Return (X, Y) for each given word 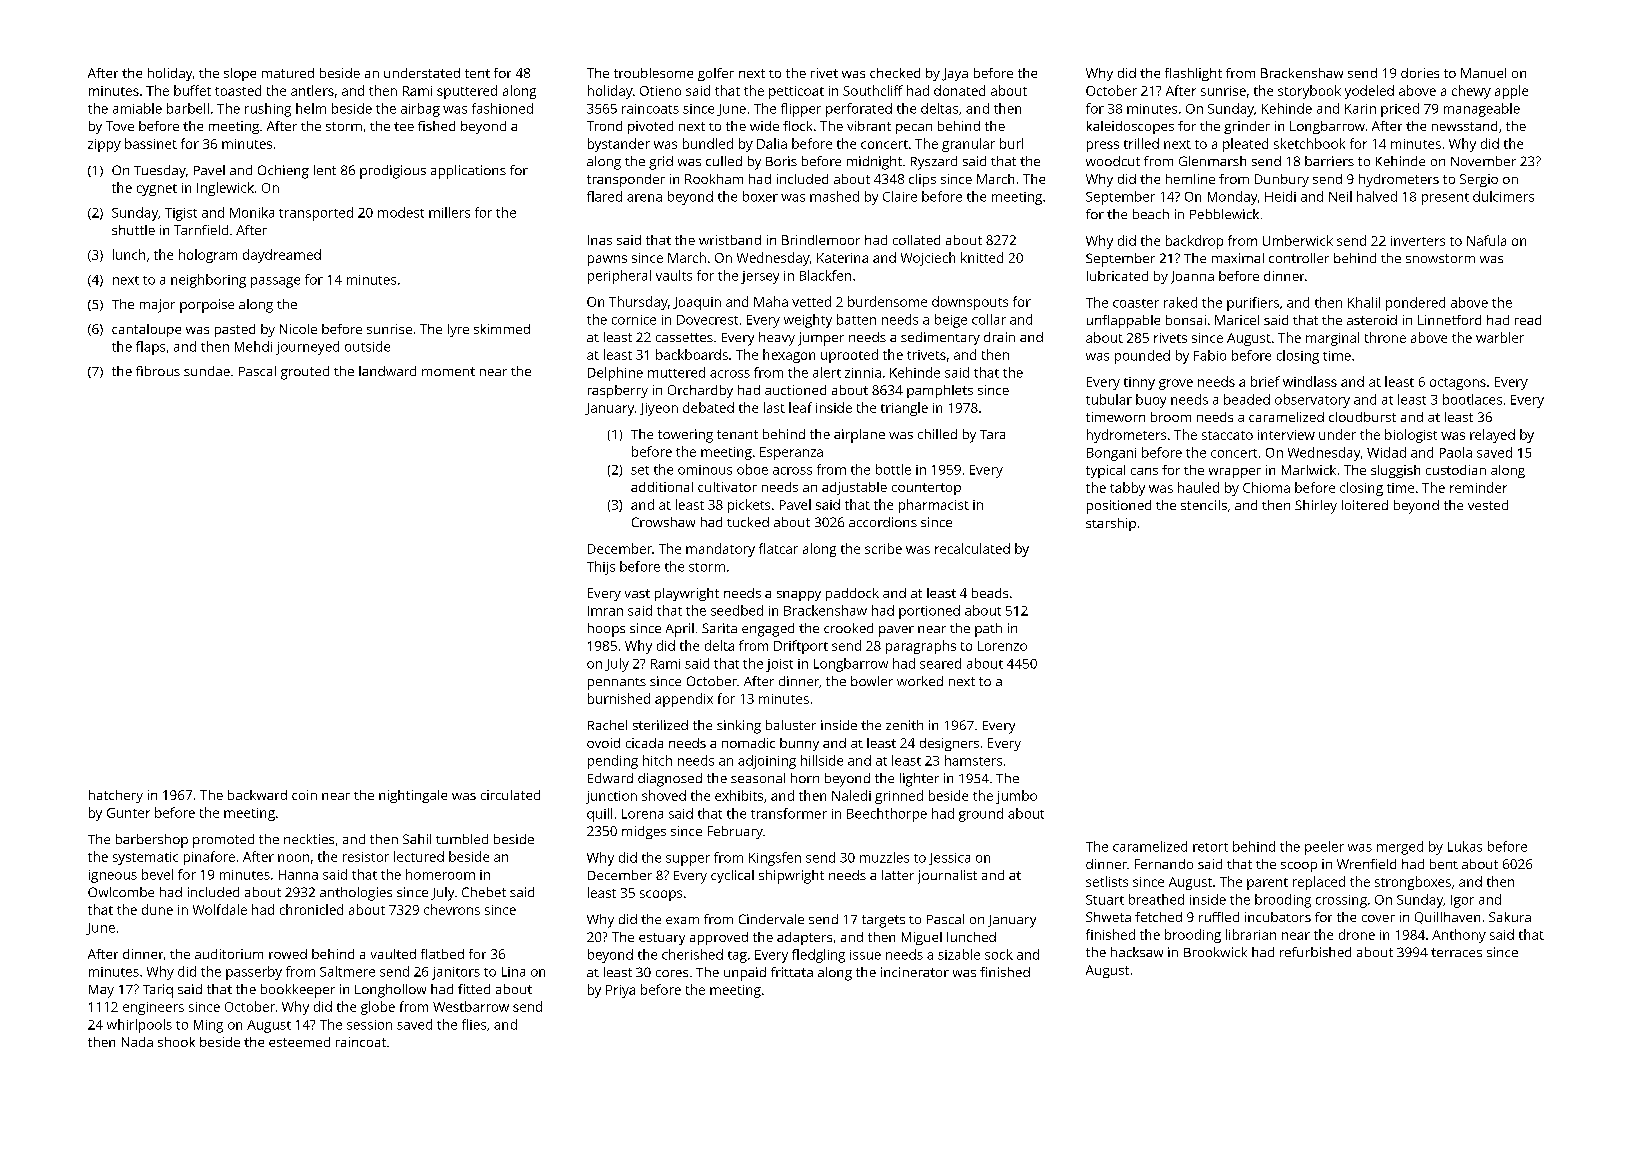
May (101, 991)
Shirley (1316, 507)
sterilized (660, 725)
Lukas (1465, 846)
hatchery (116, 796)
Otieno (660, 91)
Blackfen (825, 275)
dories (1420, 73)
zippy (104, 145)
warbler (1500, 337)
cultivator (727, 487)
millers (449, 212)
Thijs (601, 568)
